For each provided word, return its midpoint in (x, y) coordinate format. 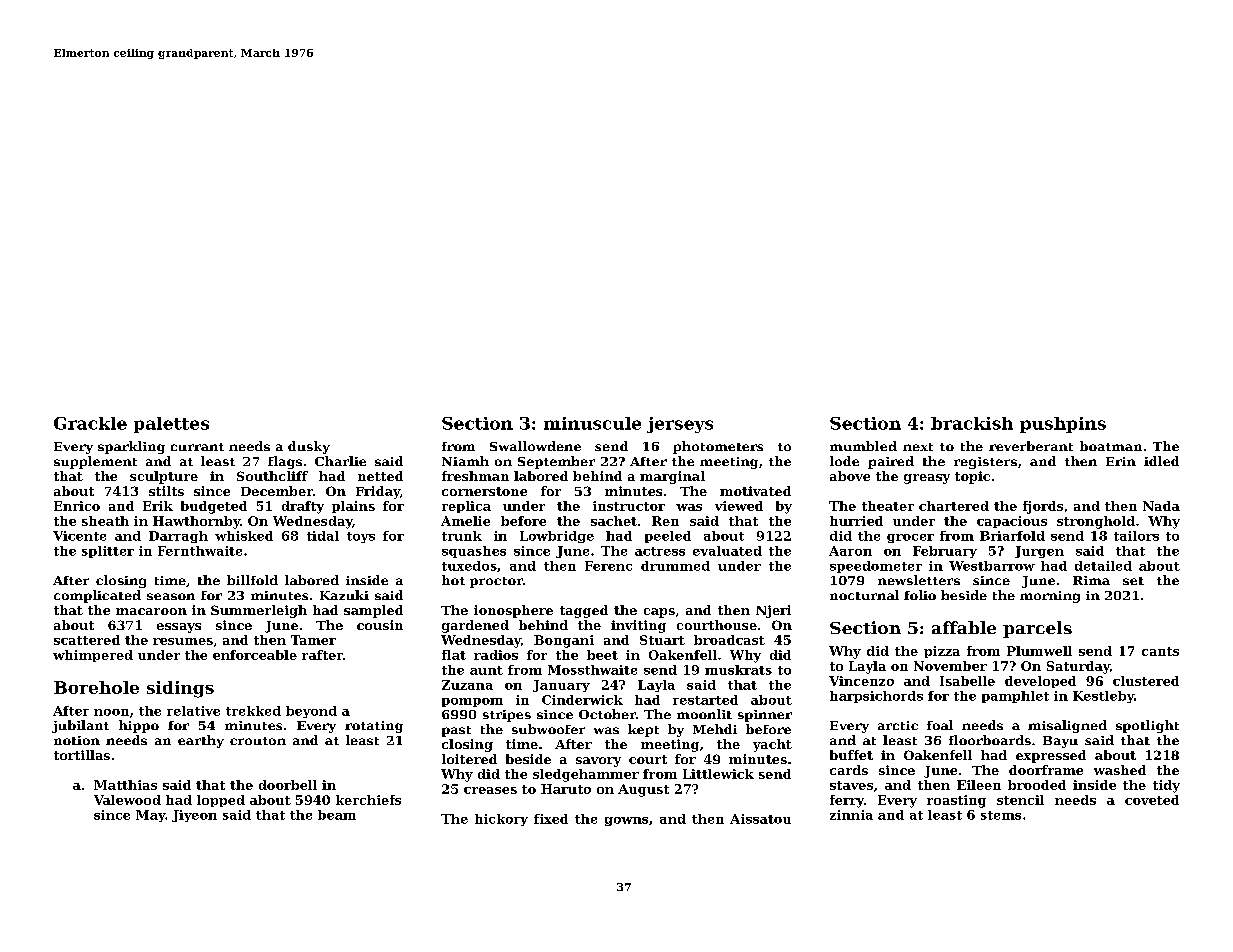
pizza (942, 652)
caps (659, 613)
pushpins (1063, 425)
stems (1001, 815)
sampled (373, 611)
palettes (171, 425)
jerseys (680, 425)
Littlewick (718, 774)
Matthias (125, 785)
